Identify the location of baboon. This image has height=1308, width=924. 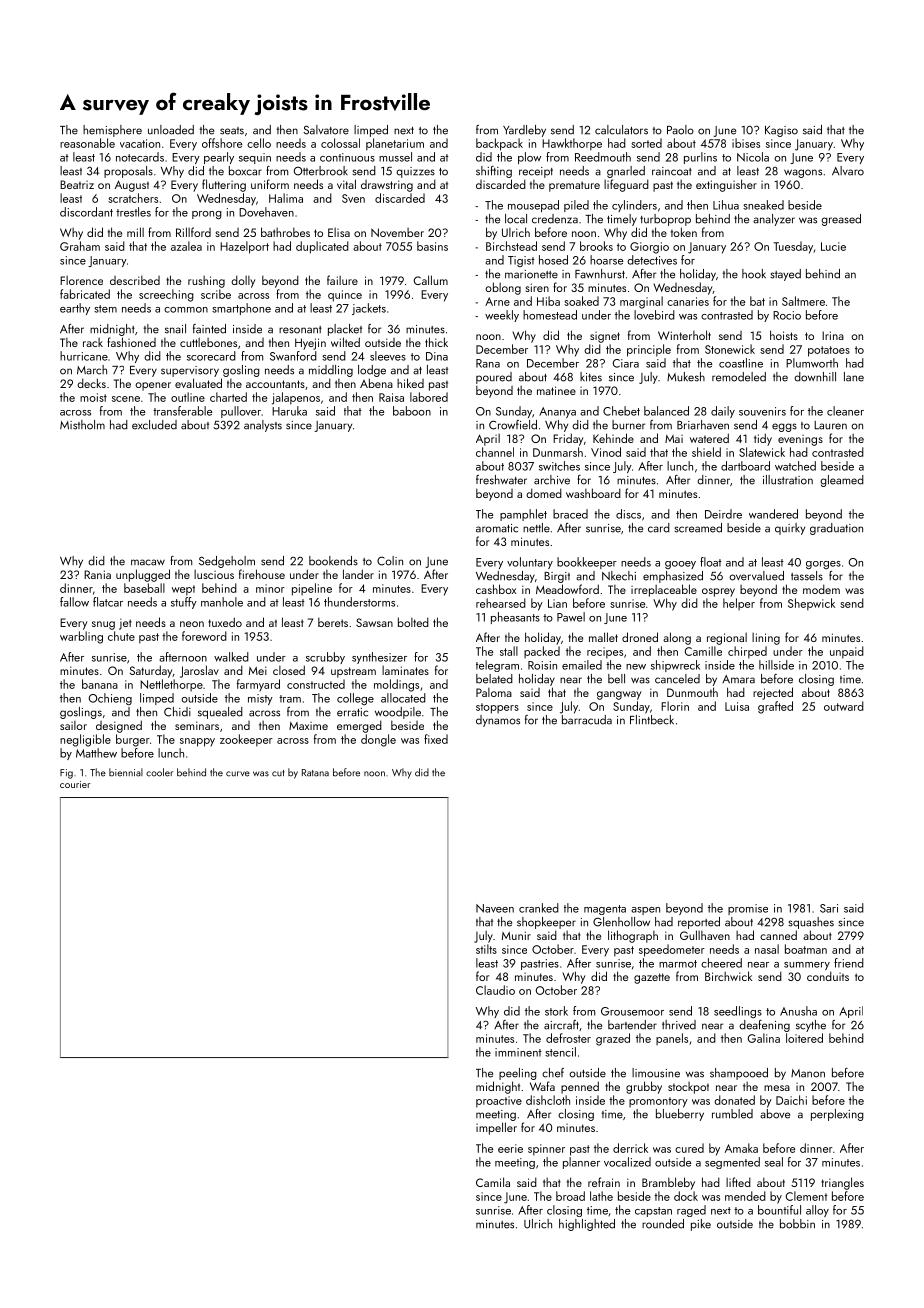
(412, 411).
